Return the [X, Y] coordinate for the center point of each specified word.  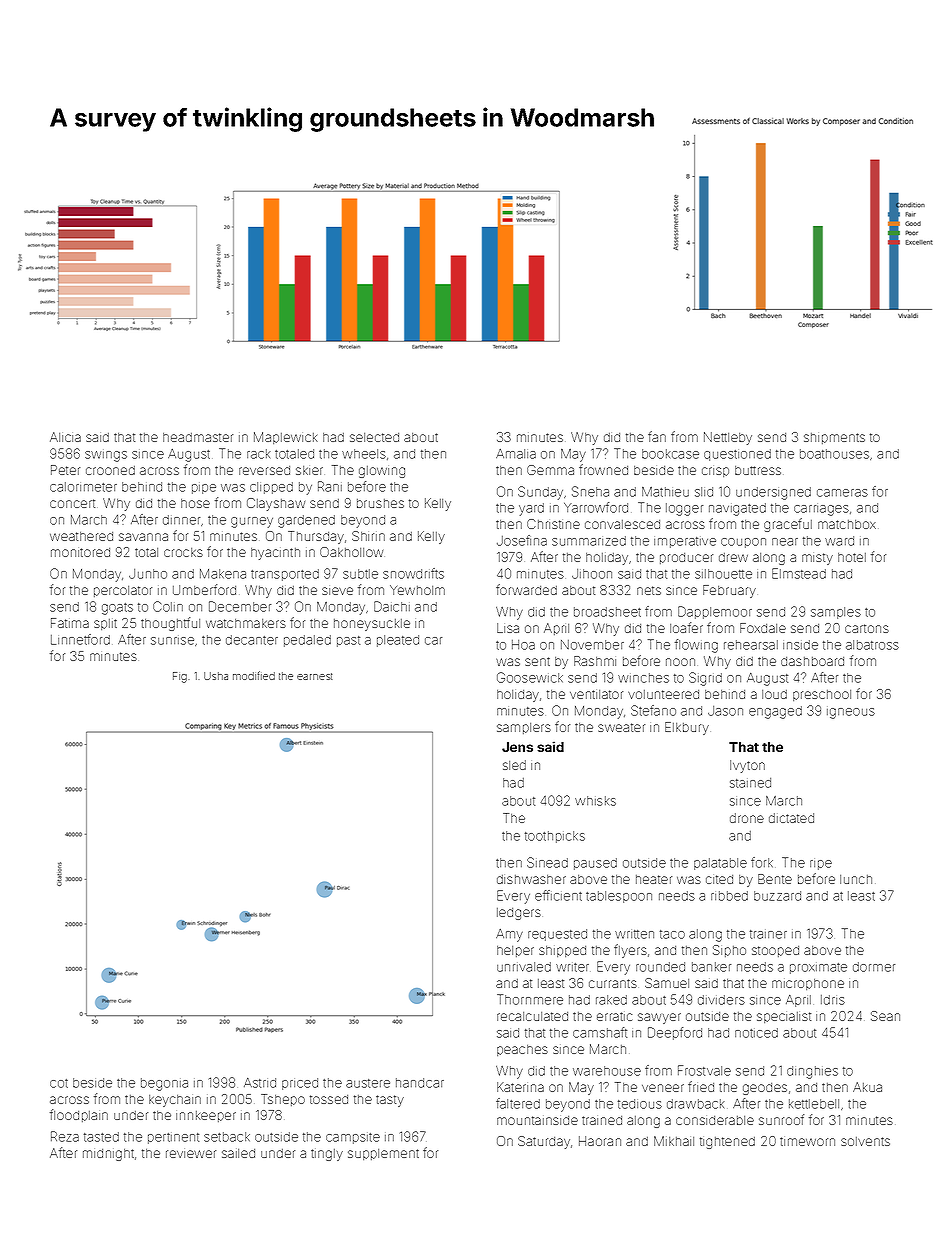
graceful [788, 525]
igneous [851, 713]
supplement [383, 1154]
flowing [696, 646]
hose [195, 503]
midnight [108, 1155]
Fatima [70, 623]
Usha [216, 676]
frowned [603, 469]
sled [514, 765]
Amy [509, 935]
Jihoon [592, 574]
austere [368, 1083]
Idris [833, 1000]
